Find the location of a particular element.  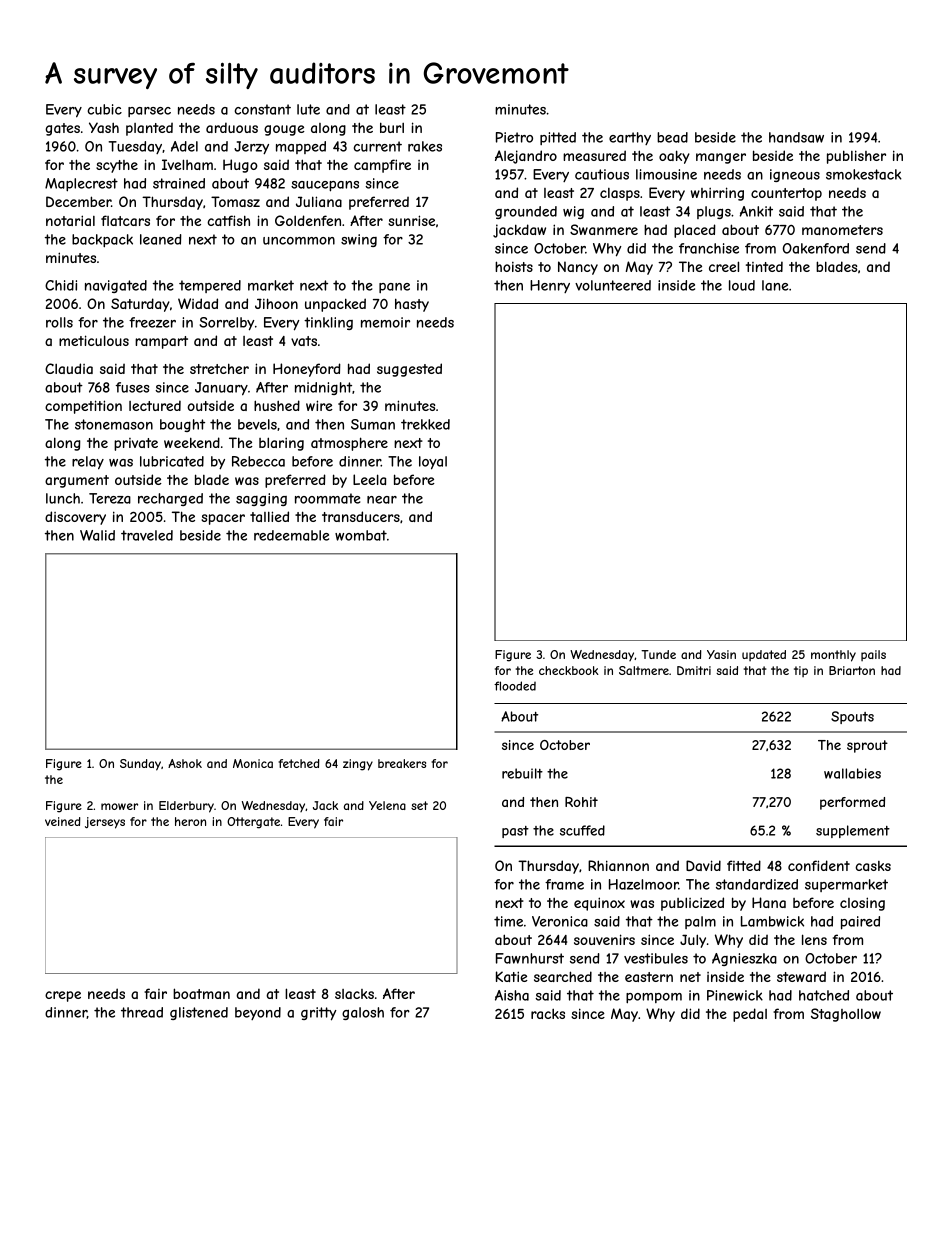

constant is located at coordinates (262, 109).
